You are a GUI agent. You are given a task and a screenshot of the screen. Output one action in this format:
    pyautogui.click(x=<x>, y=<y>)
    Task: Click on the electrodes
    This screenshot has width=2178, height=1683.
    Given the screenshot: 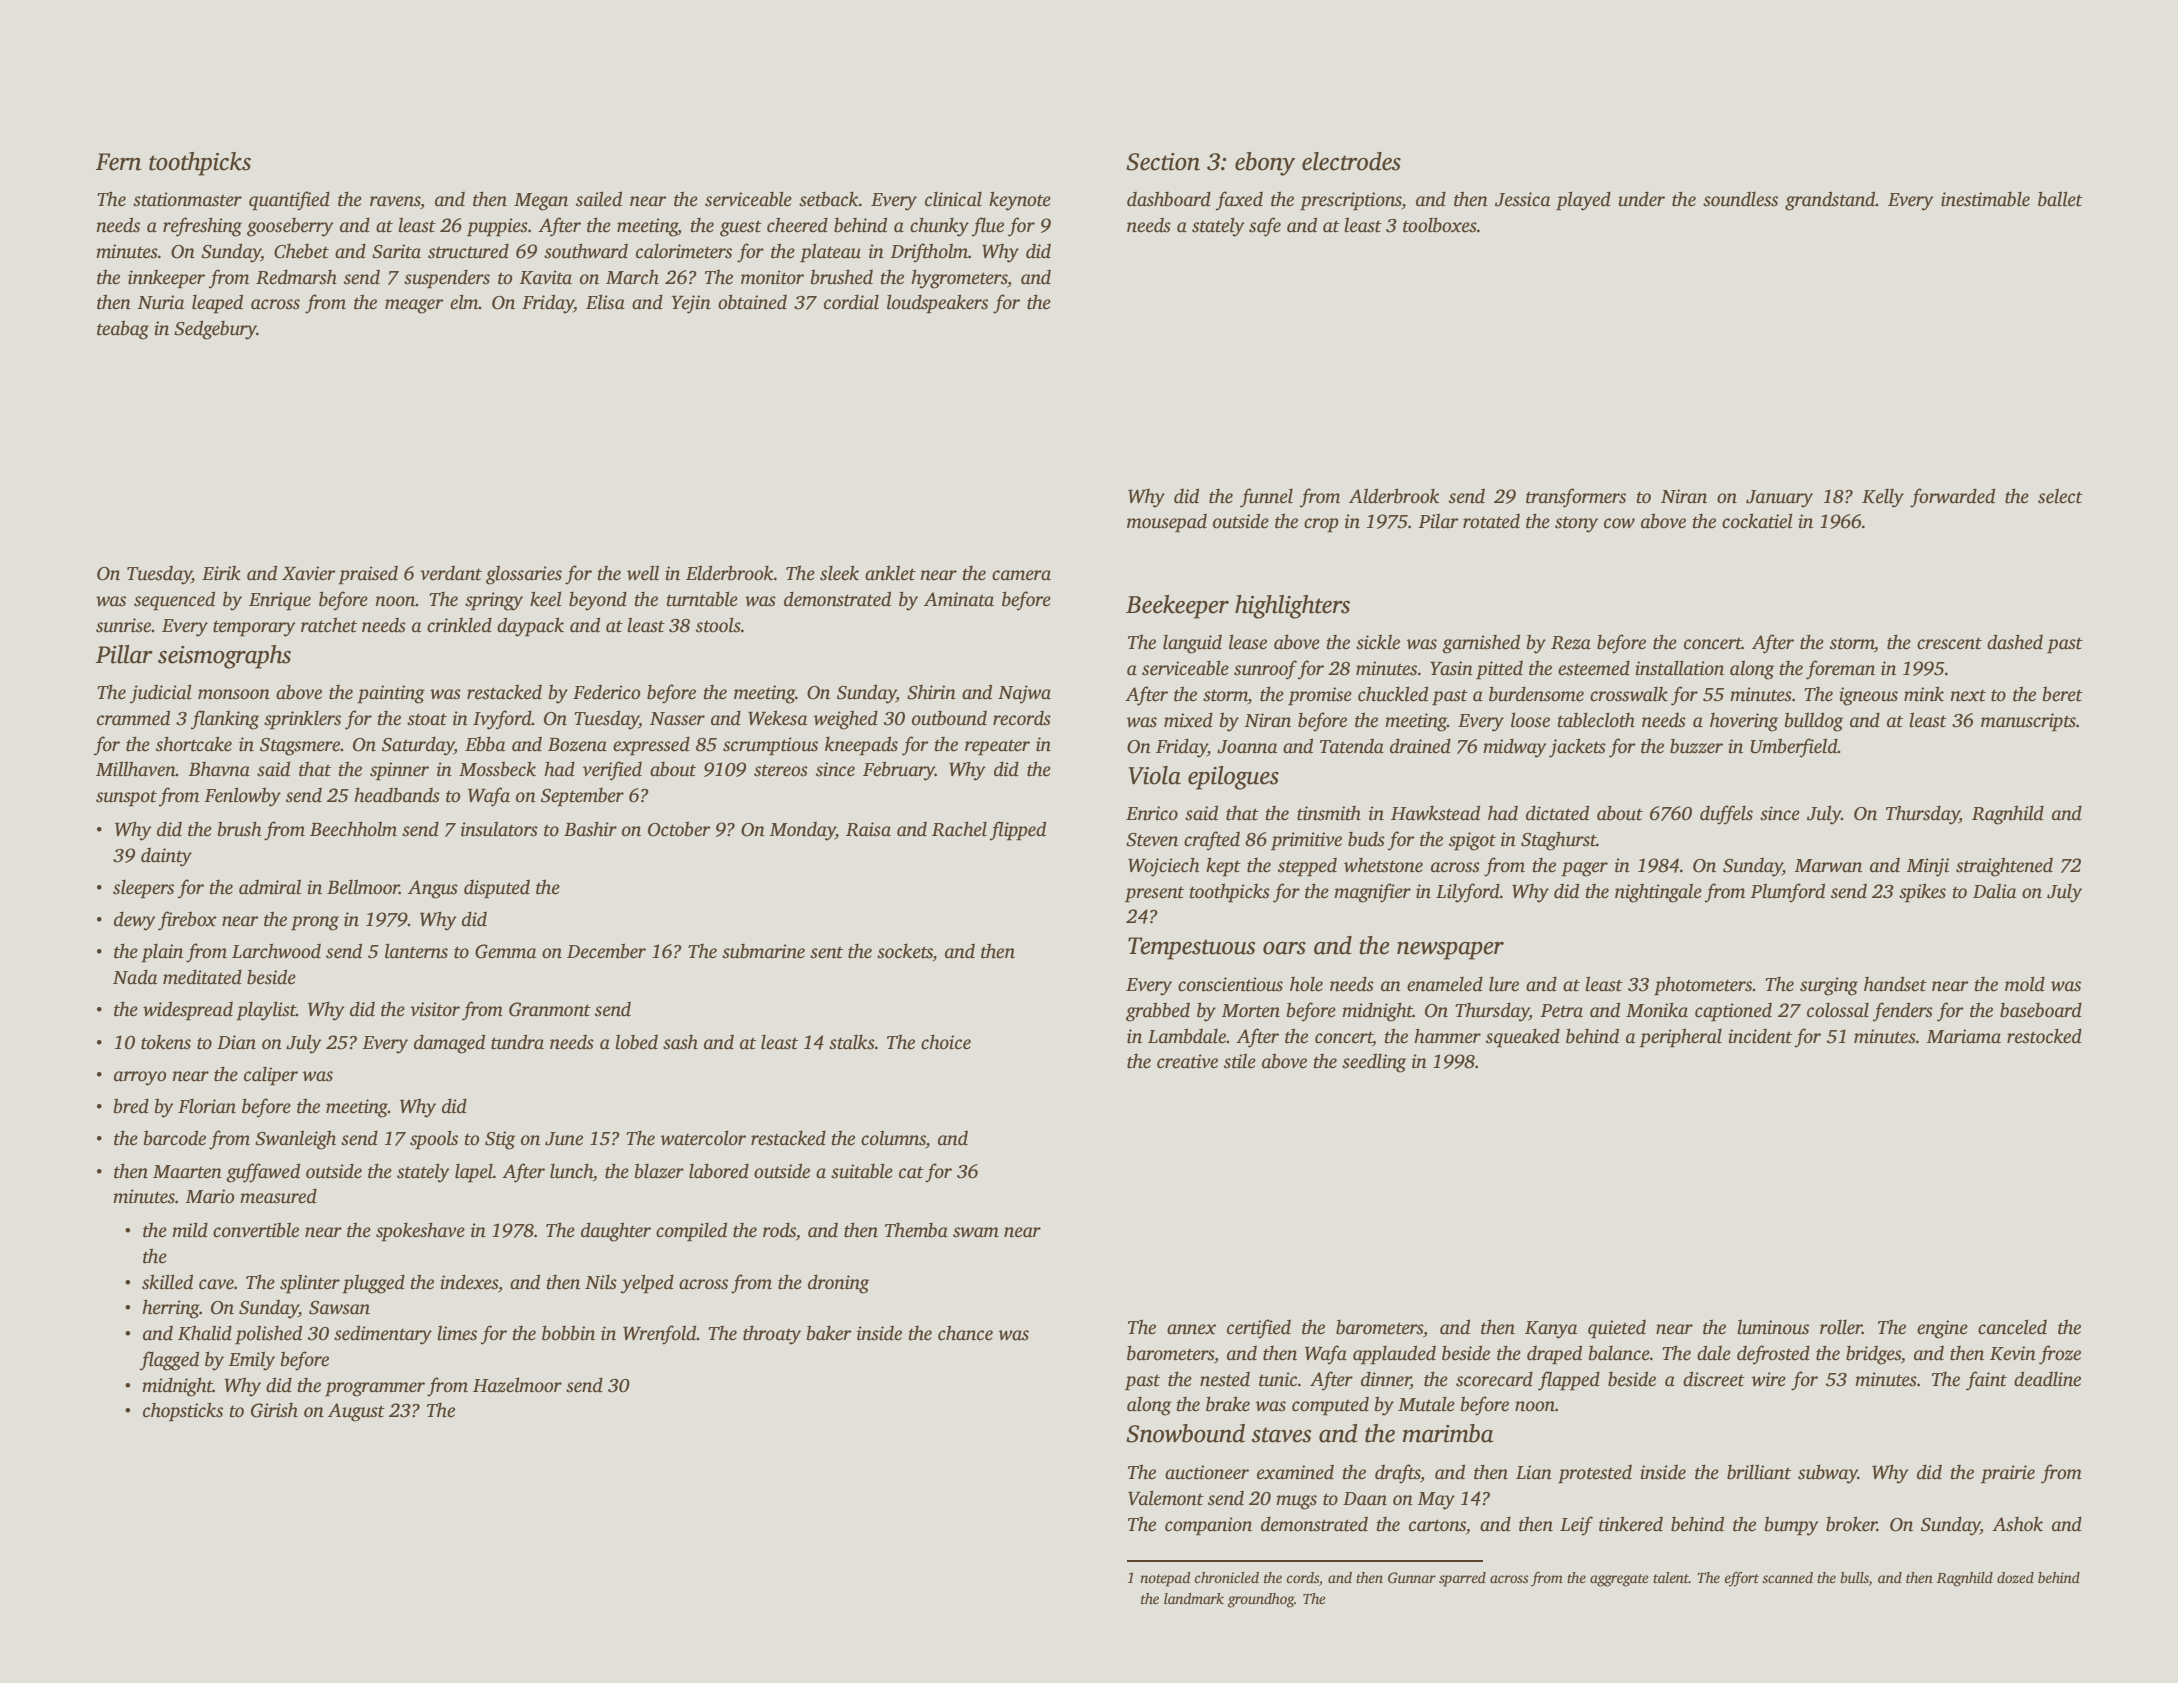 What is the action you would take?
    pyautogui.click(x=1351, y=161)
